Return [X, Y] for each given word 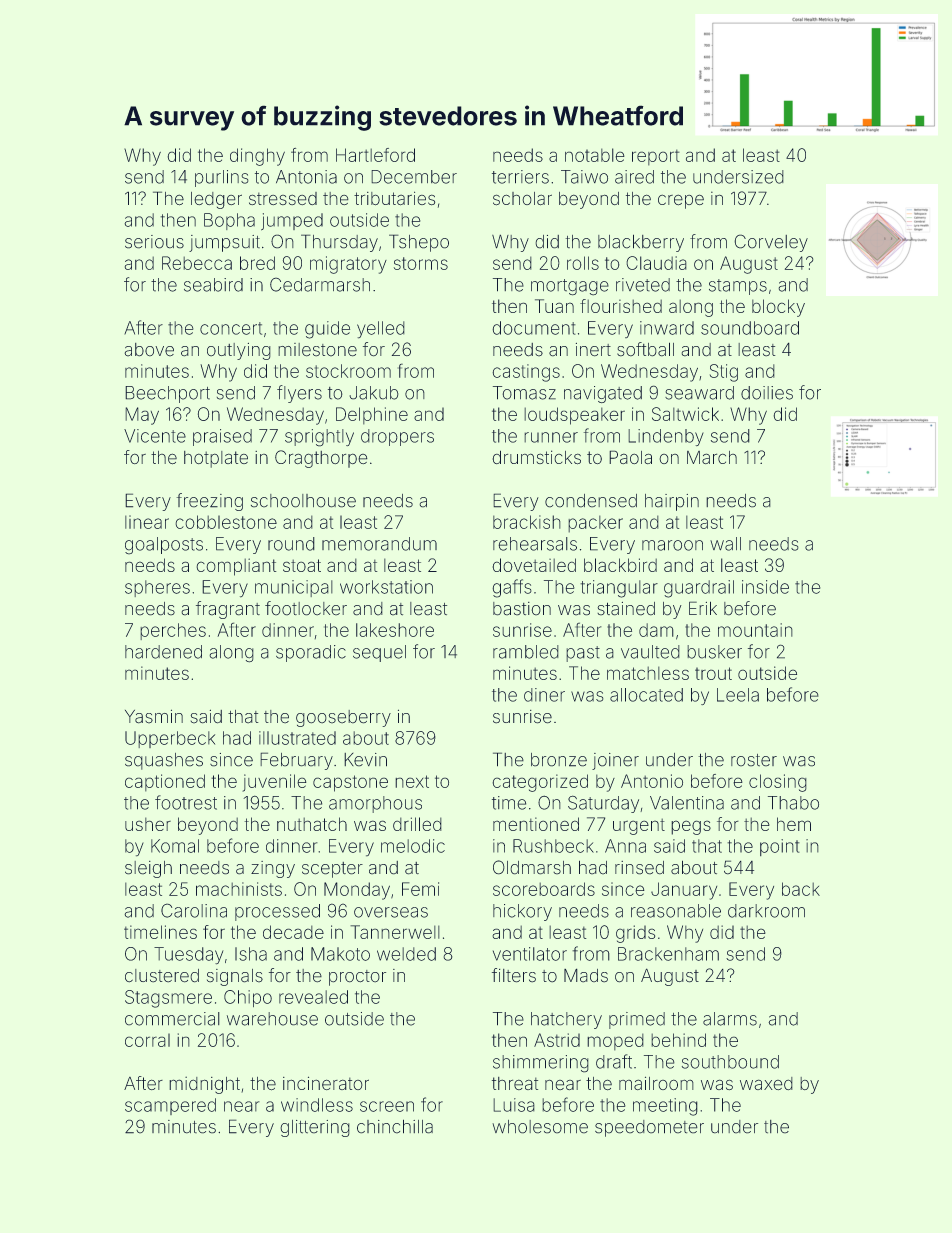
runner [551, 437]
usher [148, 824]
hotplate [216, 459]
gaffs [512, 588]
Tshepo [419, 243]
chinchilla [395, 1126]
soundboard [750, 328]
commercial [172, 1019]
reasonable [676, 911]
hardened [163, 652]
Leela [738, 695]
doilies [767, 393]
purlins [222, 178]
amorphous [375, 804]
